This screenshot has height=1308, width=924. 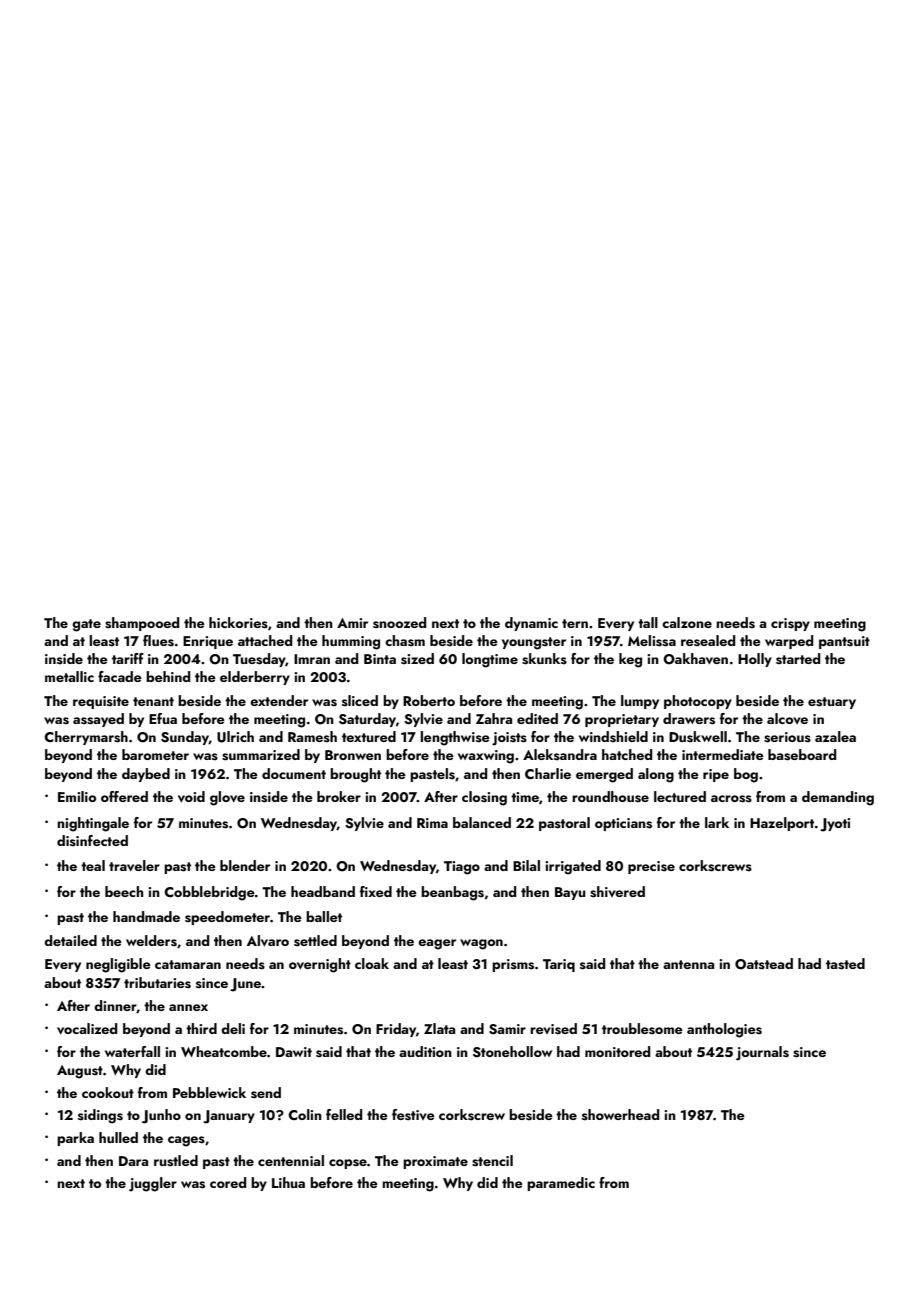 What do you see at coordinates (238, 623) in the screenshot?
I see `hickories` at bounding box center [238, 623].
